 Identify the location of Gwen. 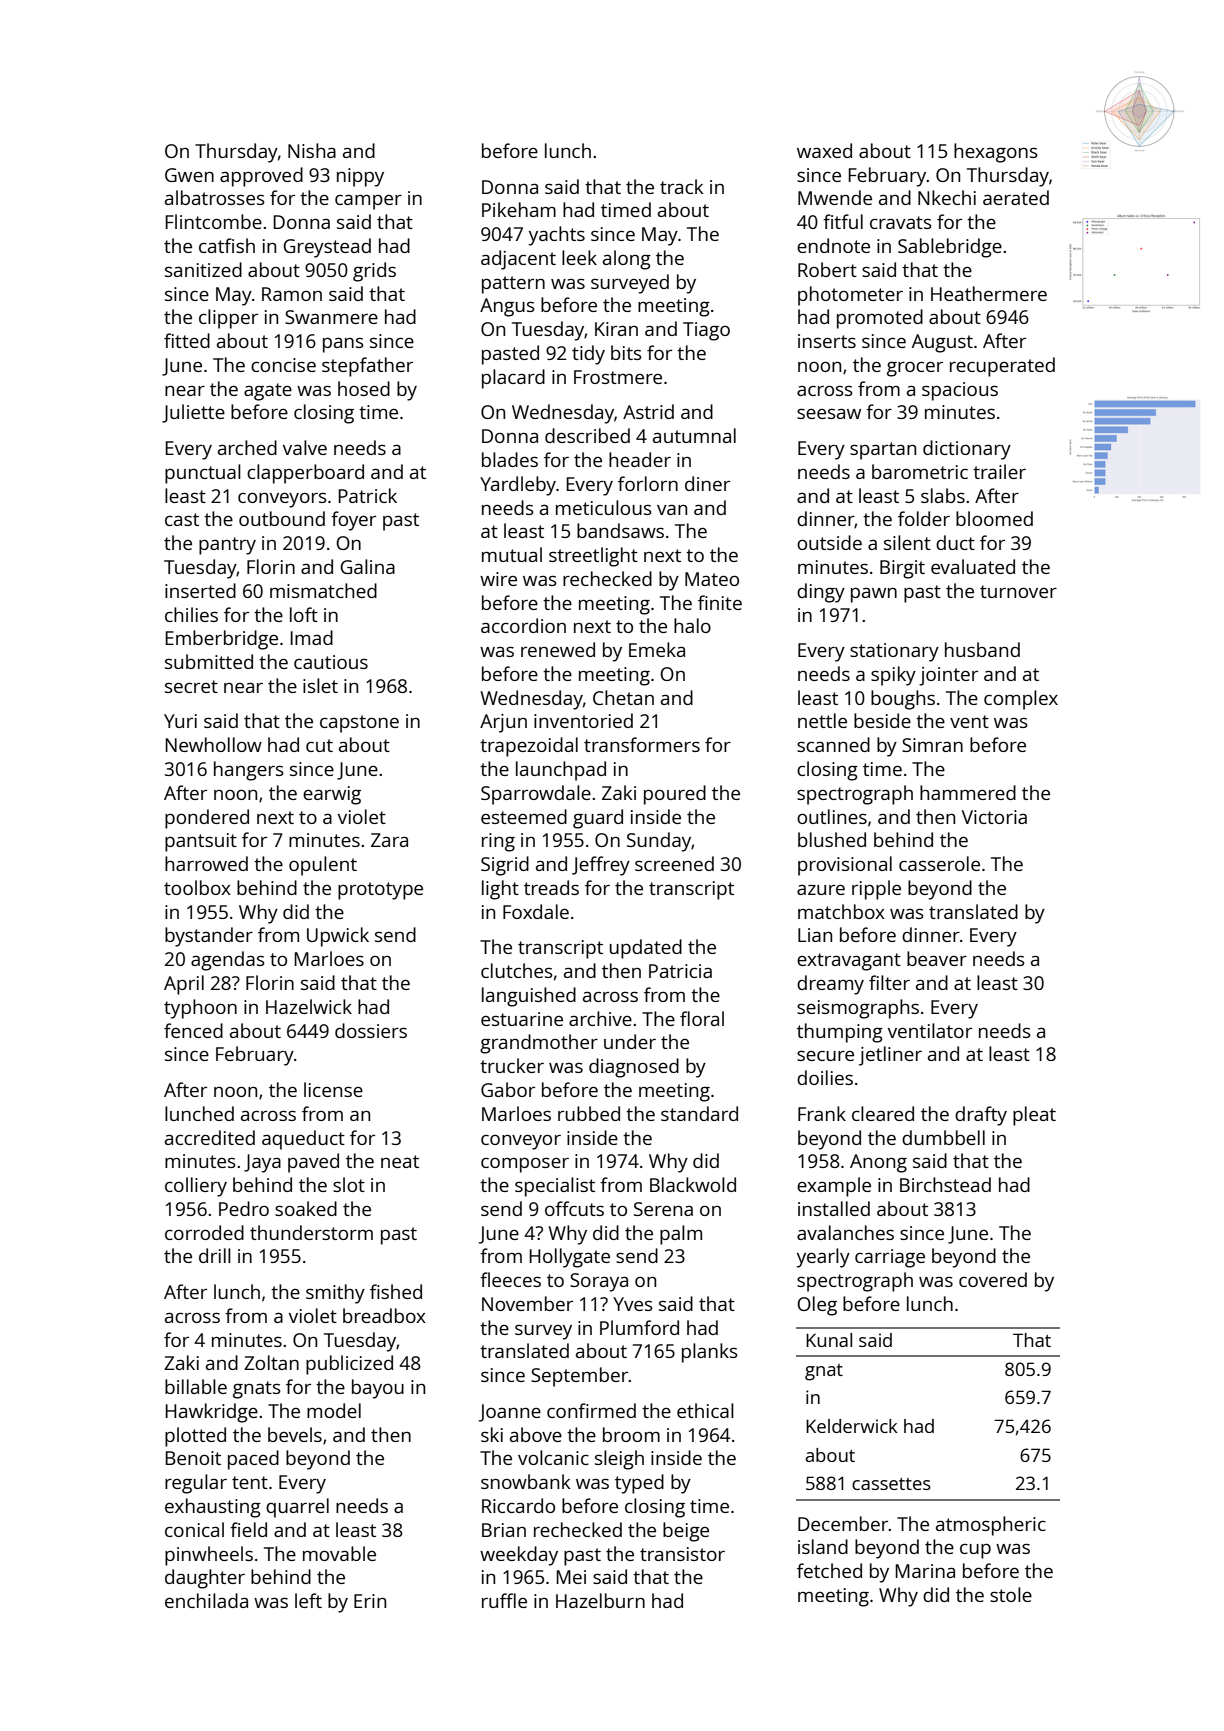
(189, 175).
